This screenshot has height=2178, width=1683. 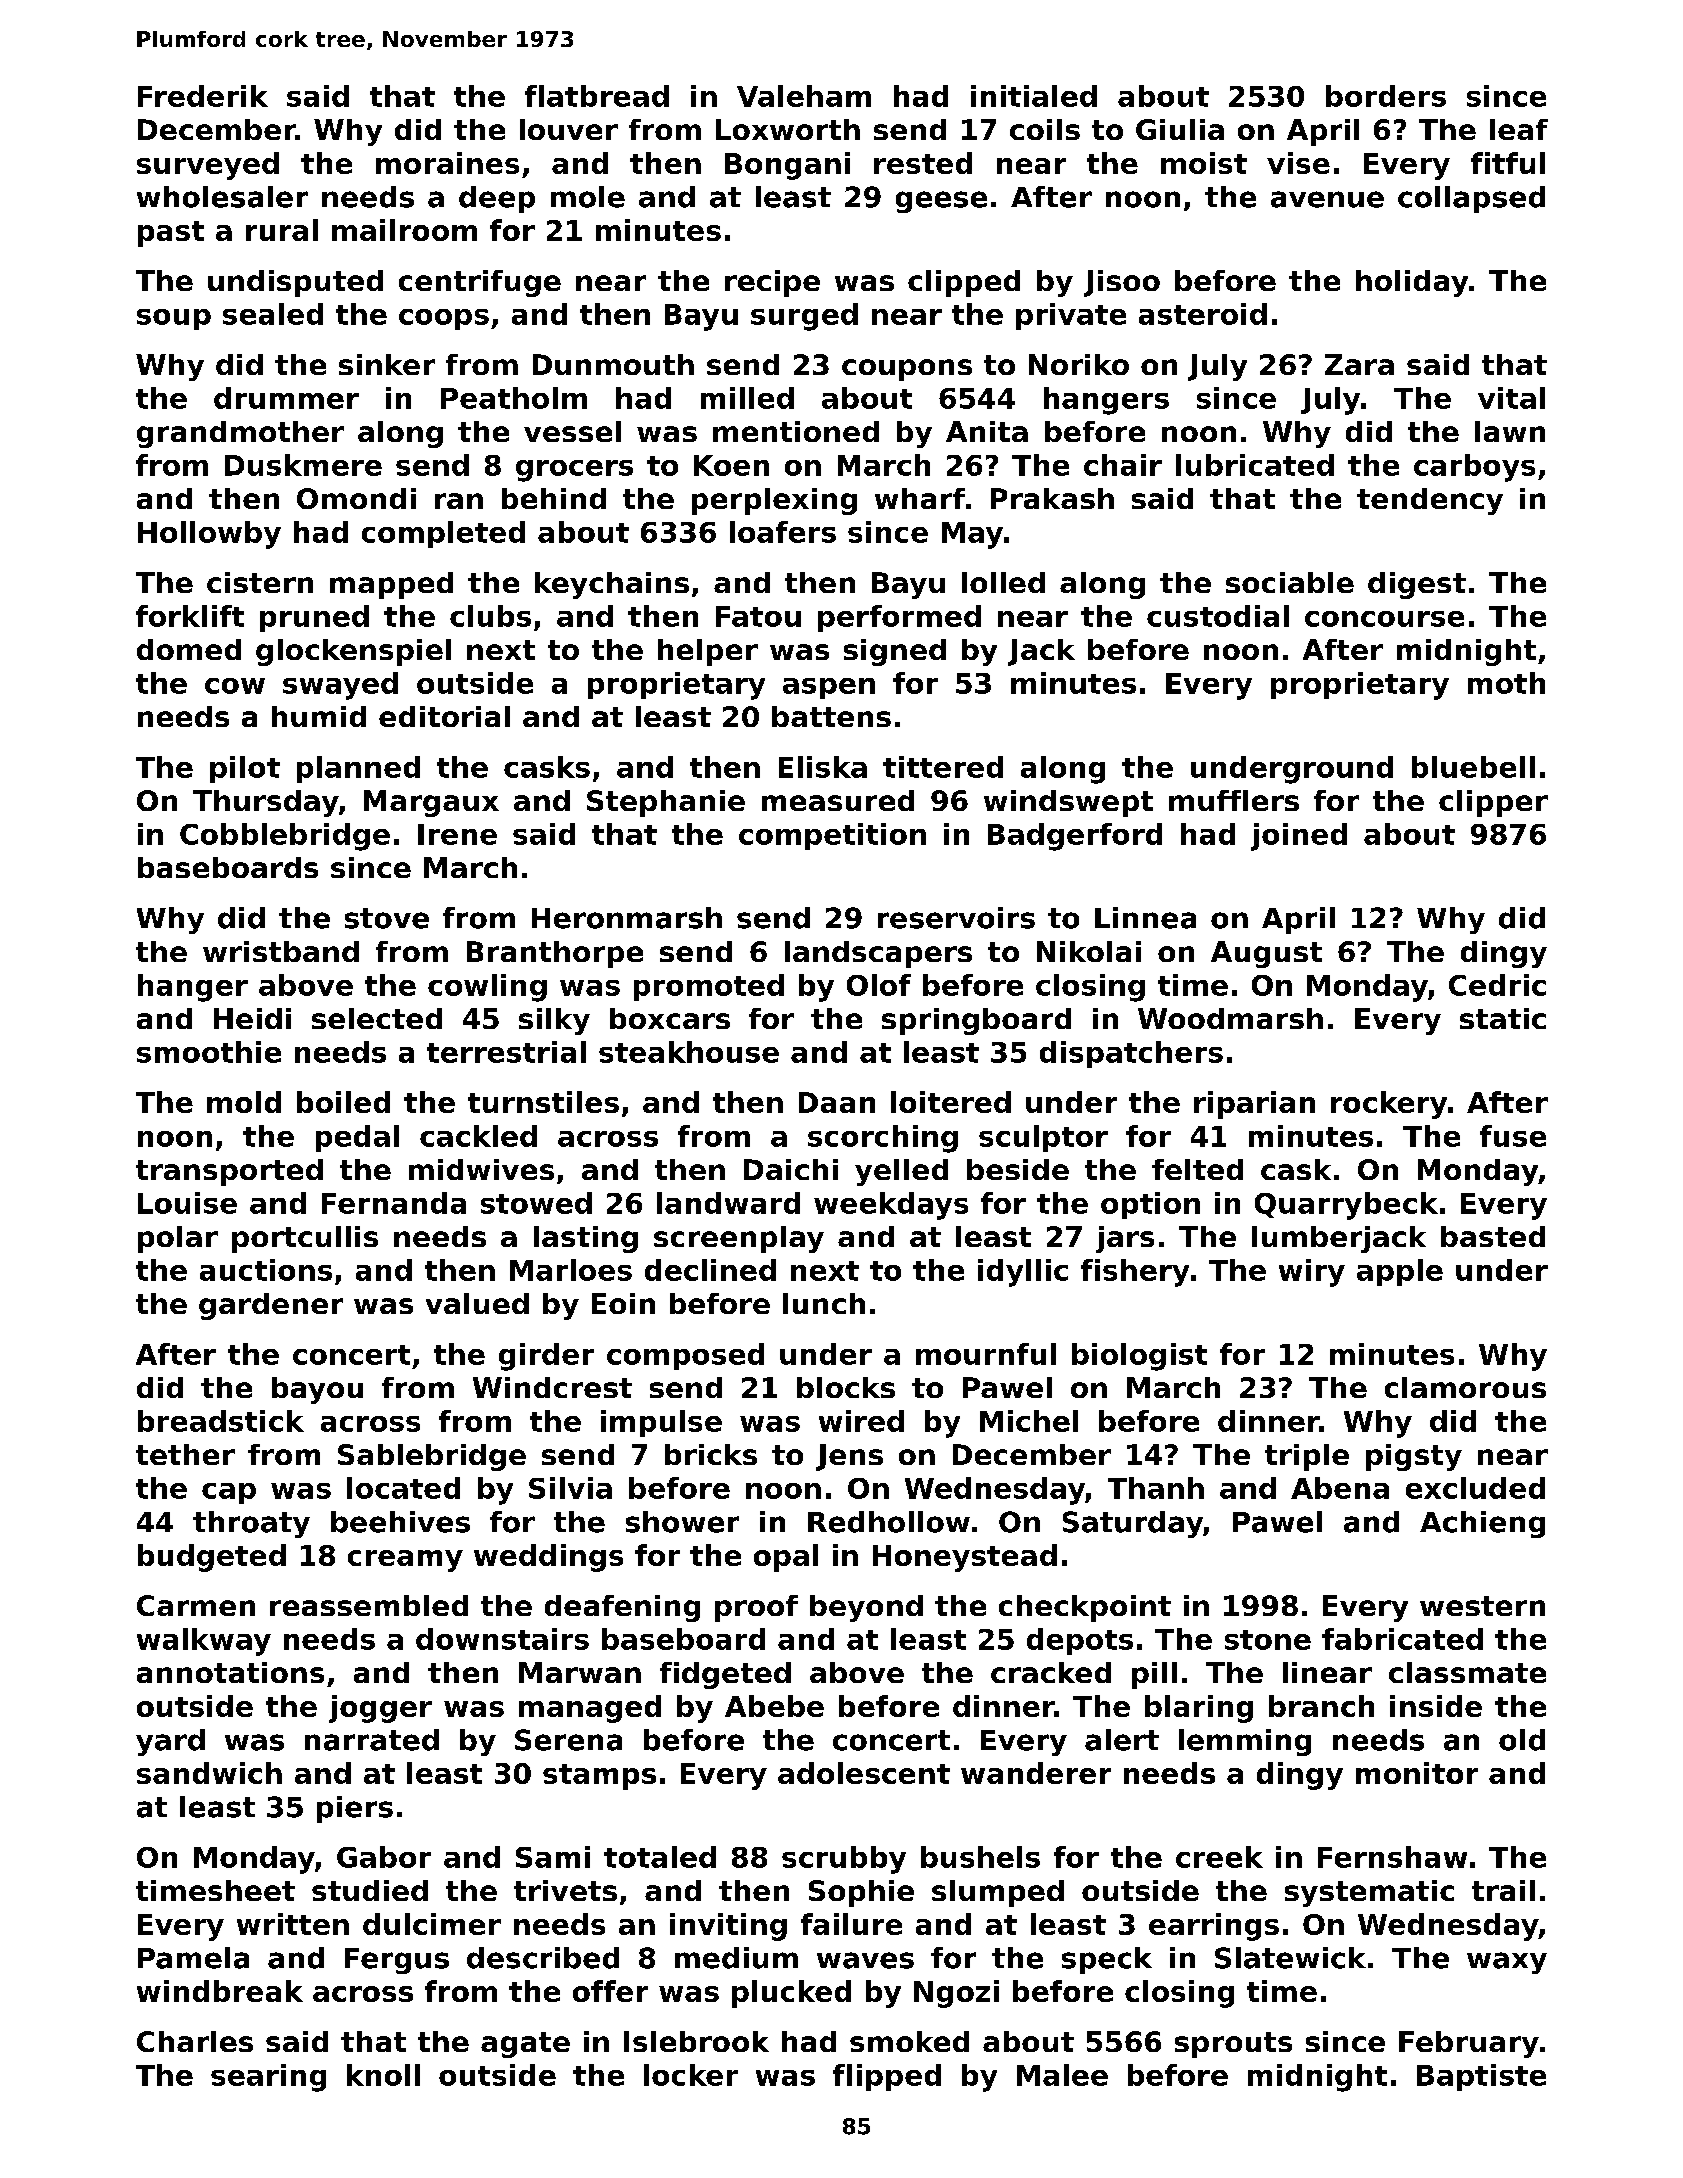 I want to click on coupons, so click(x=907, y=370).
